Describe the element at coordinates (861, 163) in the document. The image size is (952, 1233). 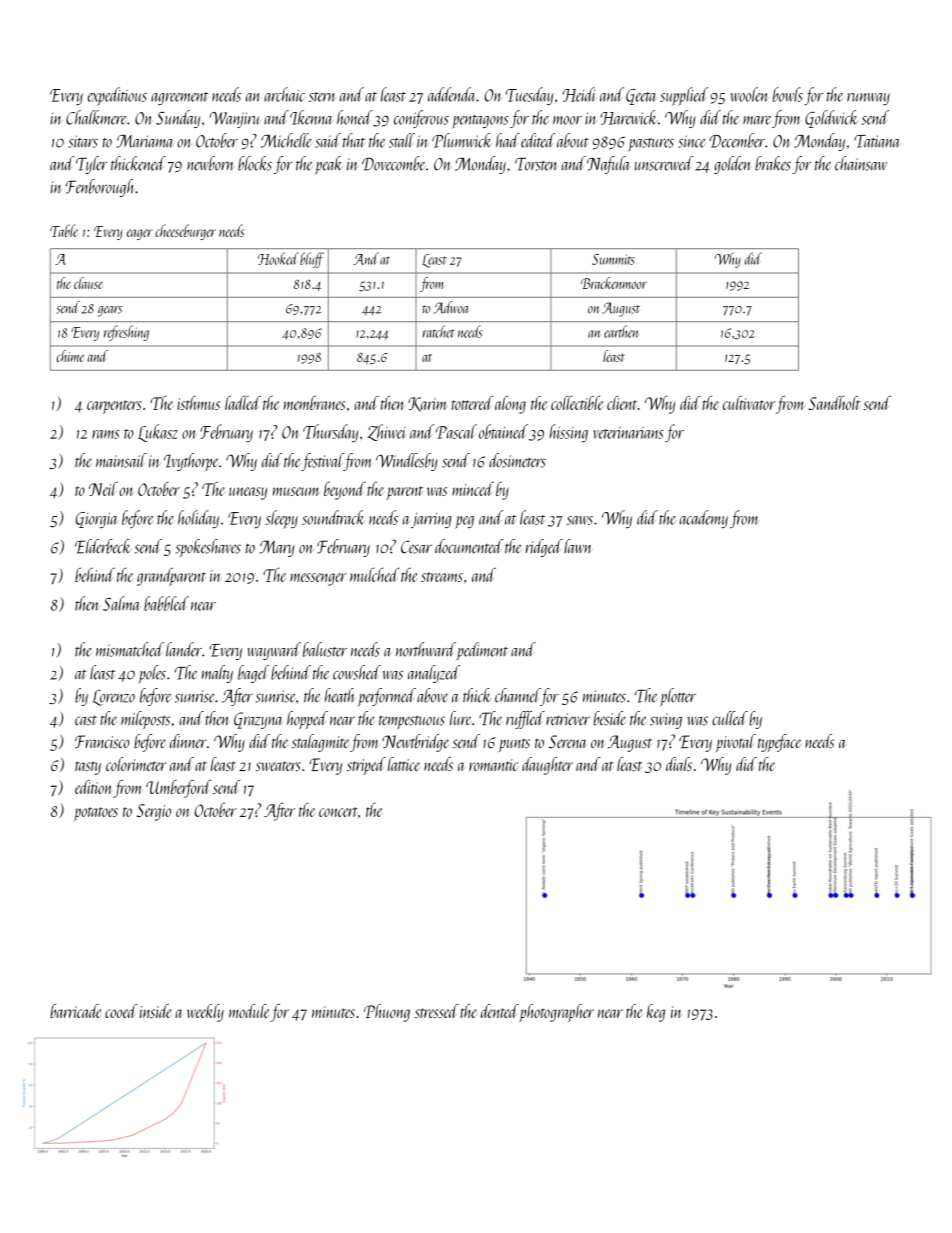
I see `chainsaw` at that location.
